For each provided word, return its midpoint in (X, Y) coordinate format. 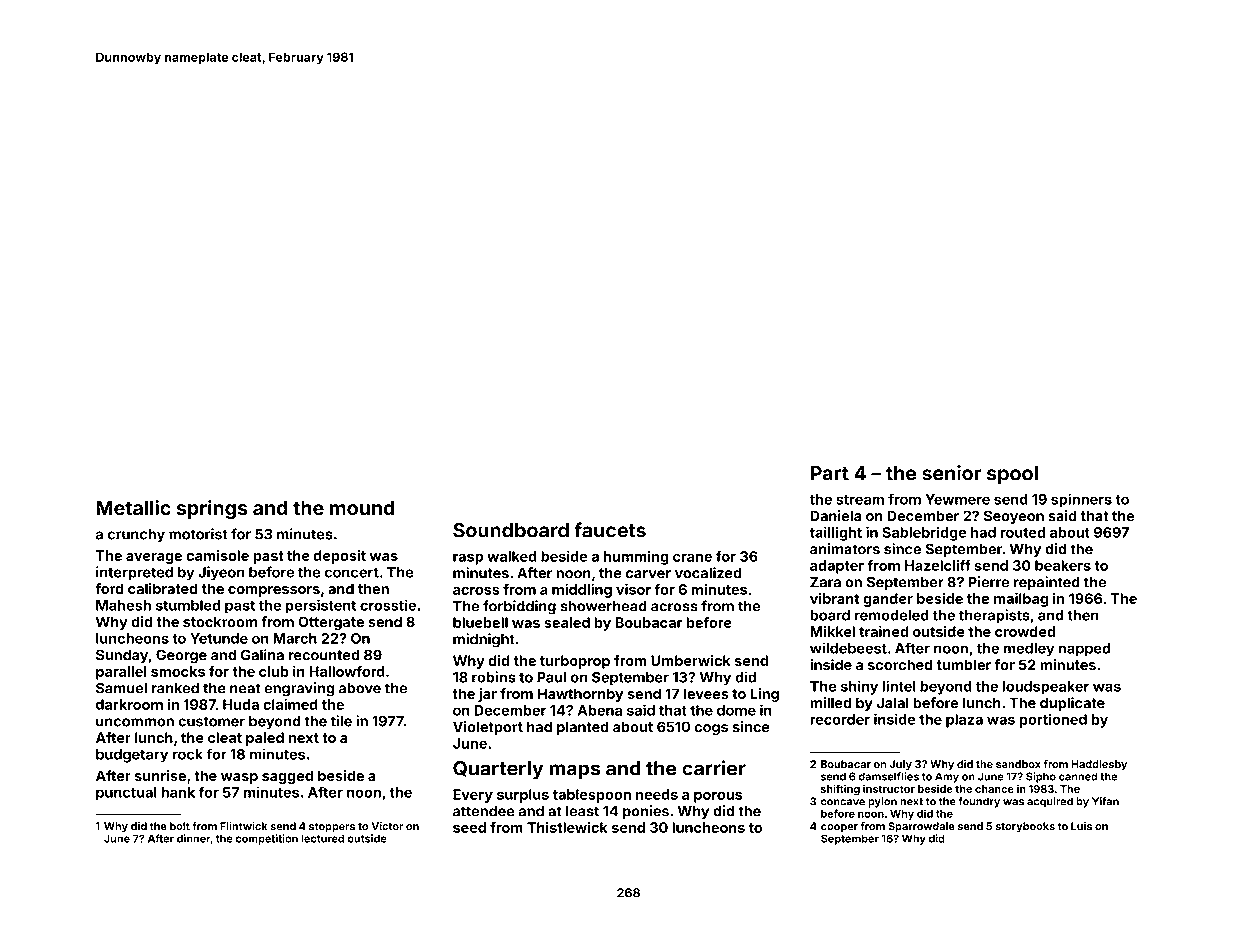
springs (212, 509)
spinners (1081, 500)
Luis (1081, 826)
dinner (193, 838)
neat (245, 688)
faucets (610, 530)
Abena (600, 710)
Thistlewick (567, 827)
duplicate (1072, 704)
